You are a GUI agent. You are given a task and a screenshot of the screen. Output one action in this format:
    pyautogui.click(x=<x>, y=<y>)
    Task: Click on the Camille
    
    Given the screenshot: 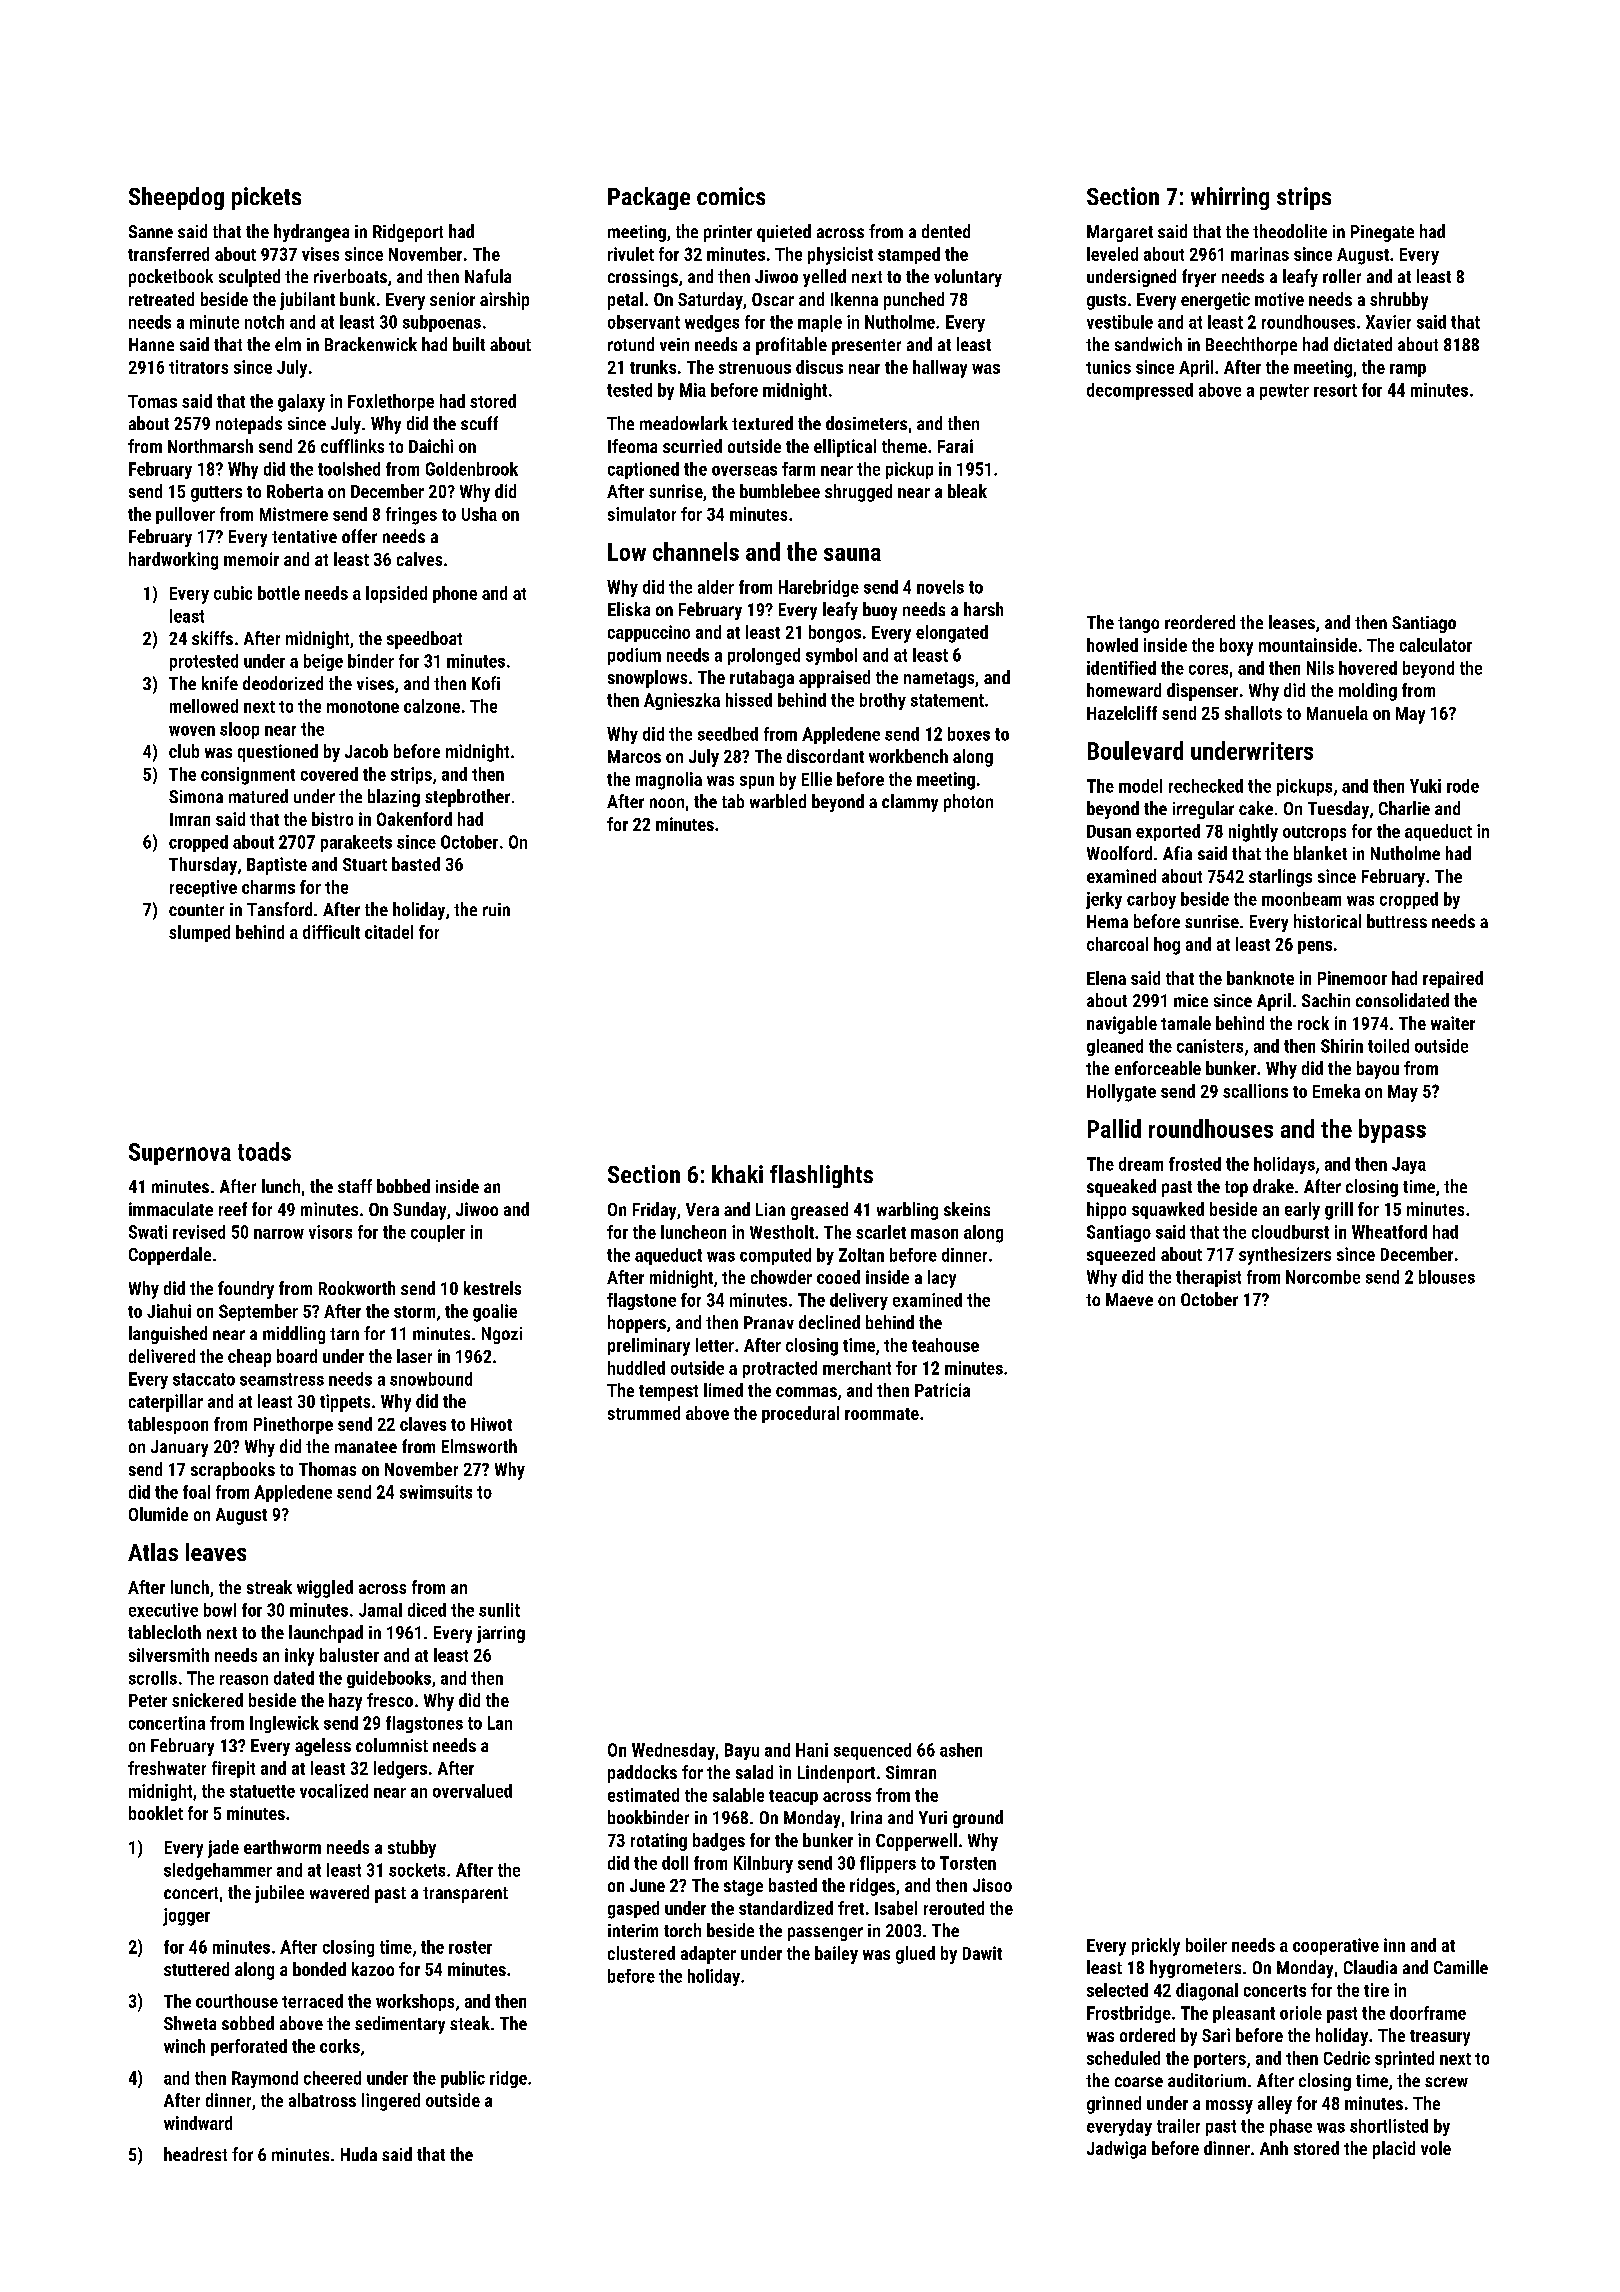 What is the action you would take?
    pyautogui.click(x=1461, y=1967)
